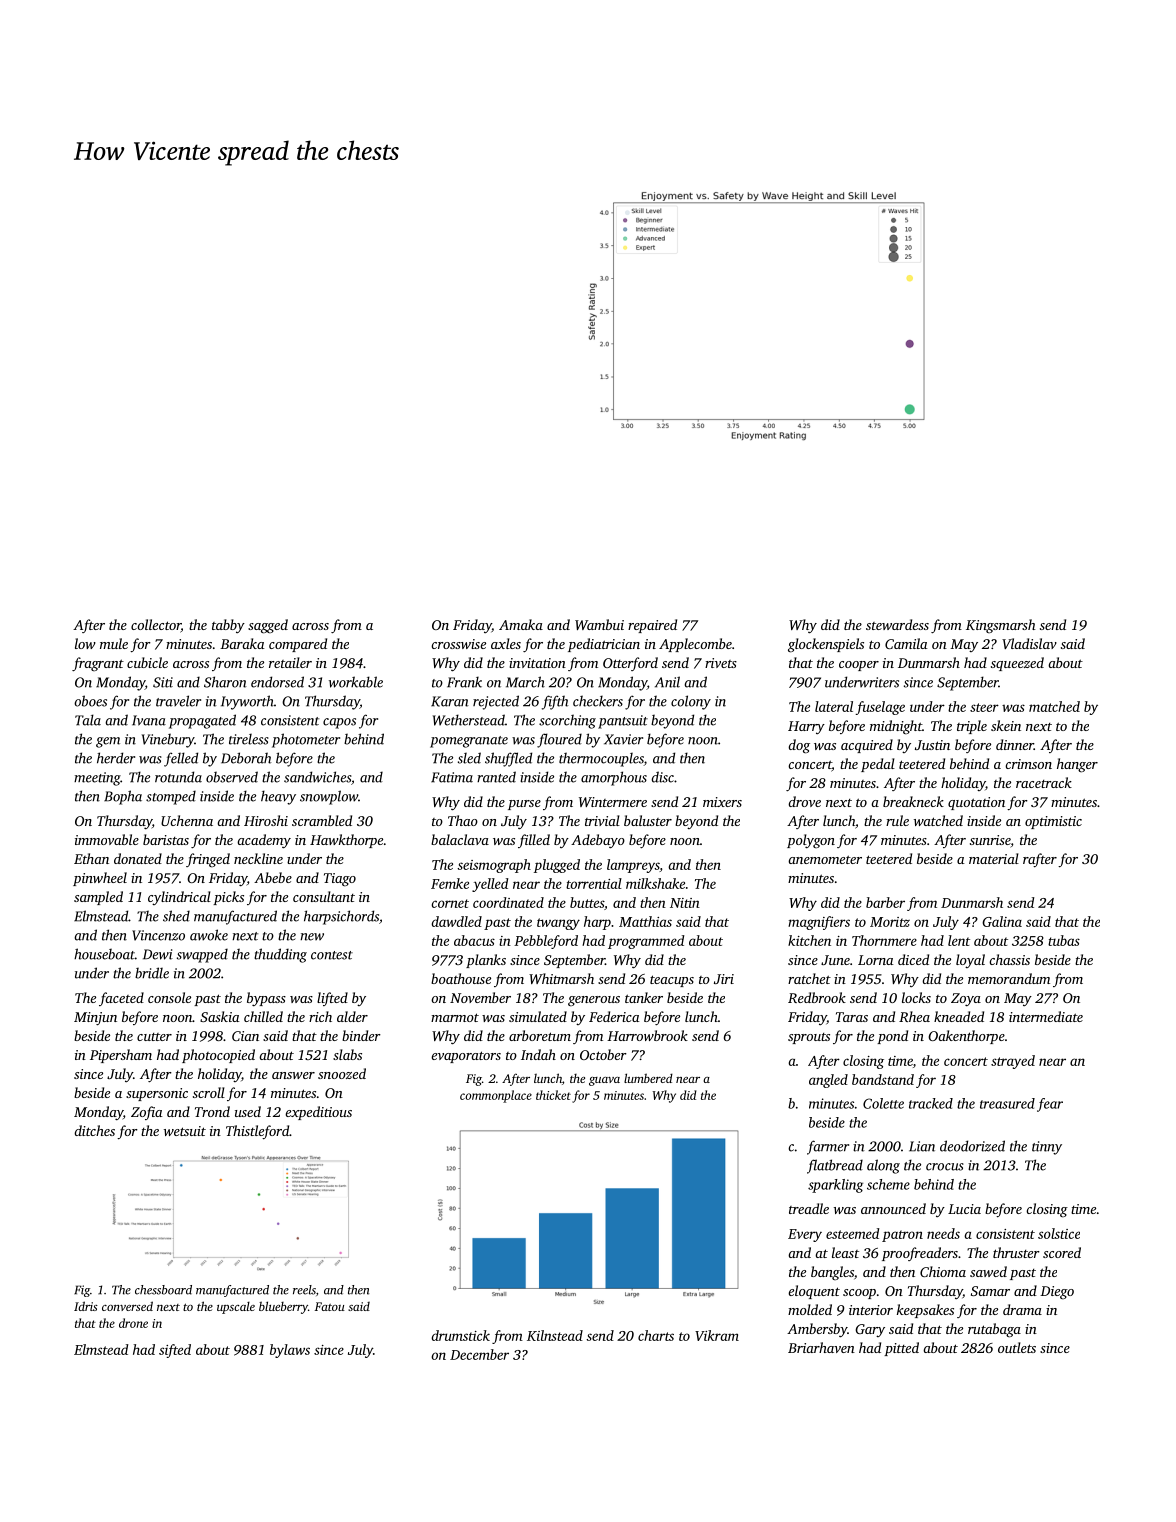 The image size is (1176, 1522). I want to click on wetsuit, so click(185, 1131).
